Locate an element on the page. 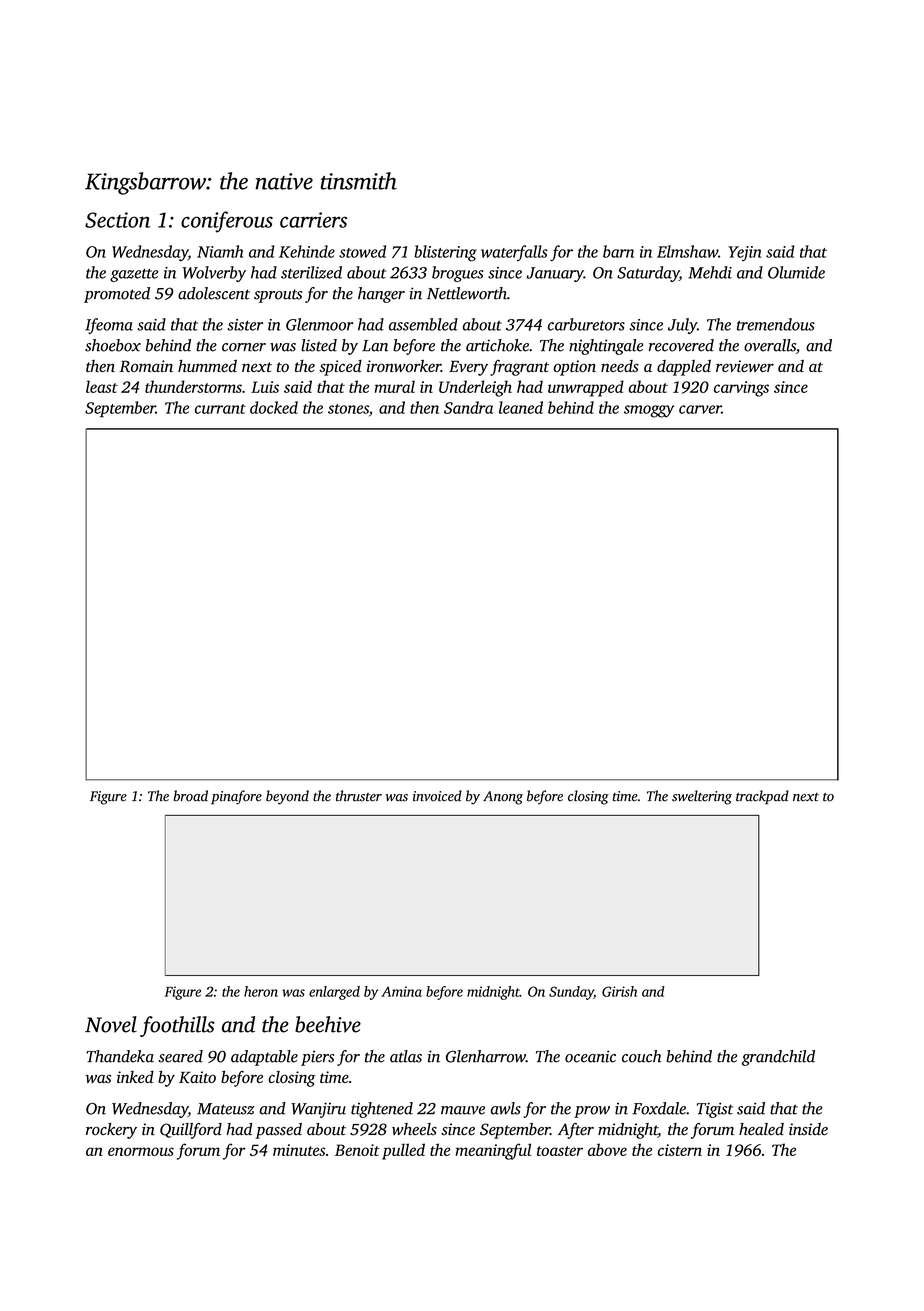  carver is located at coordinates (700, 409).
